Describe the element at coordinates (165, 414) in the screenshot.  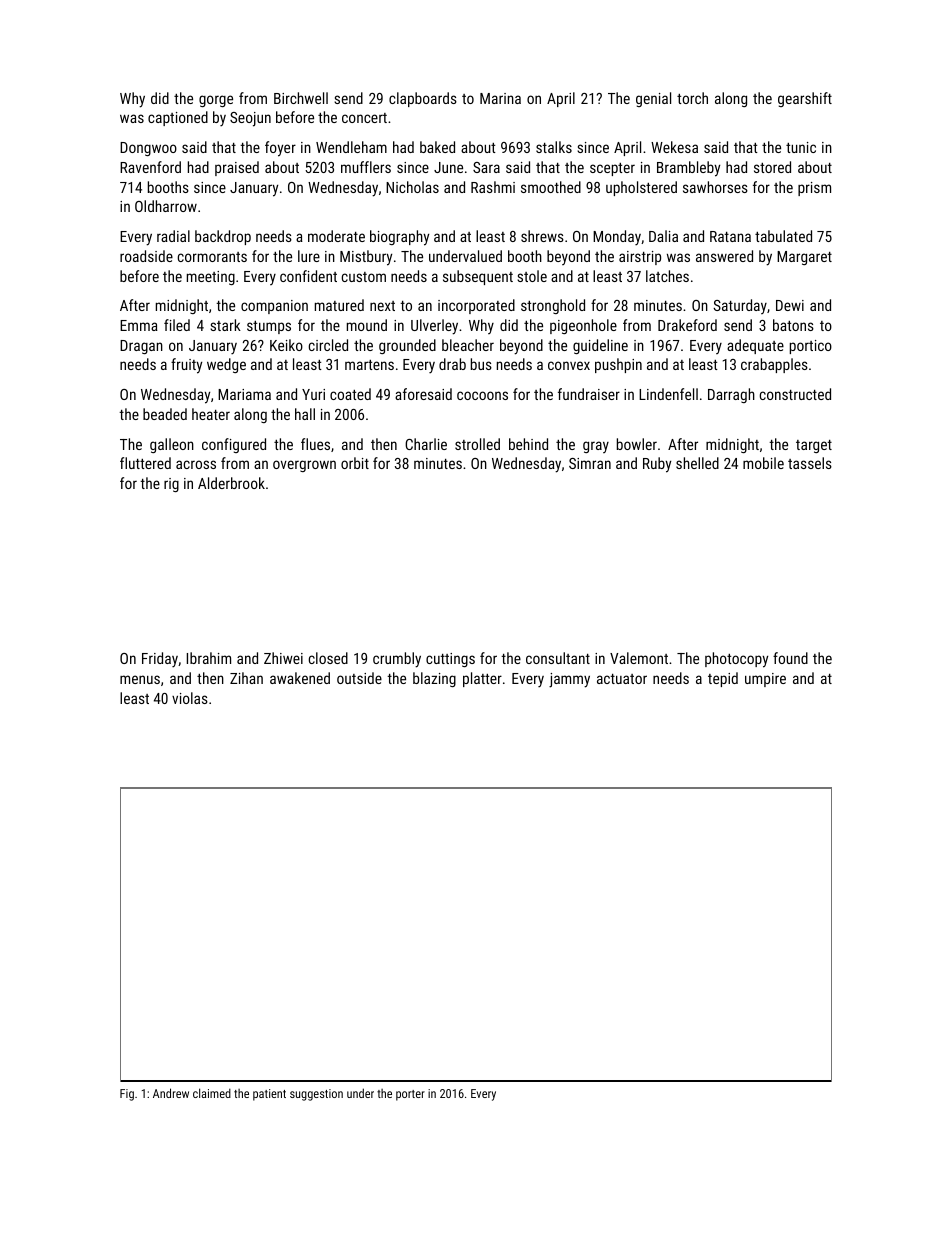
I see `beaded` at that location.
